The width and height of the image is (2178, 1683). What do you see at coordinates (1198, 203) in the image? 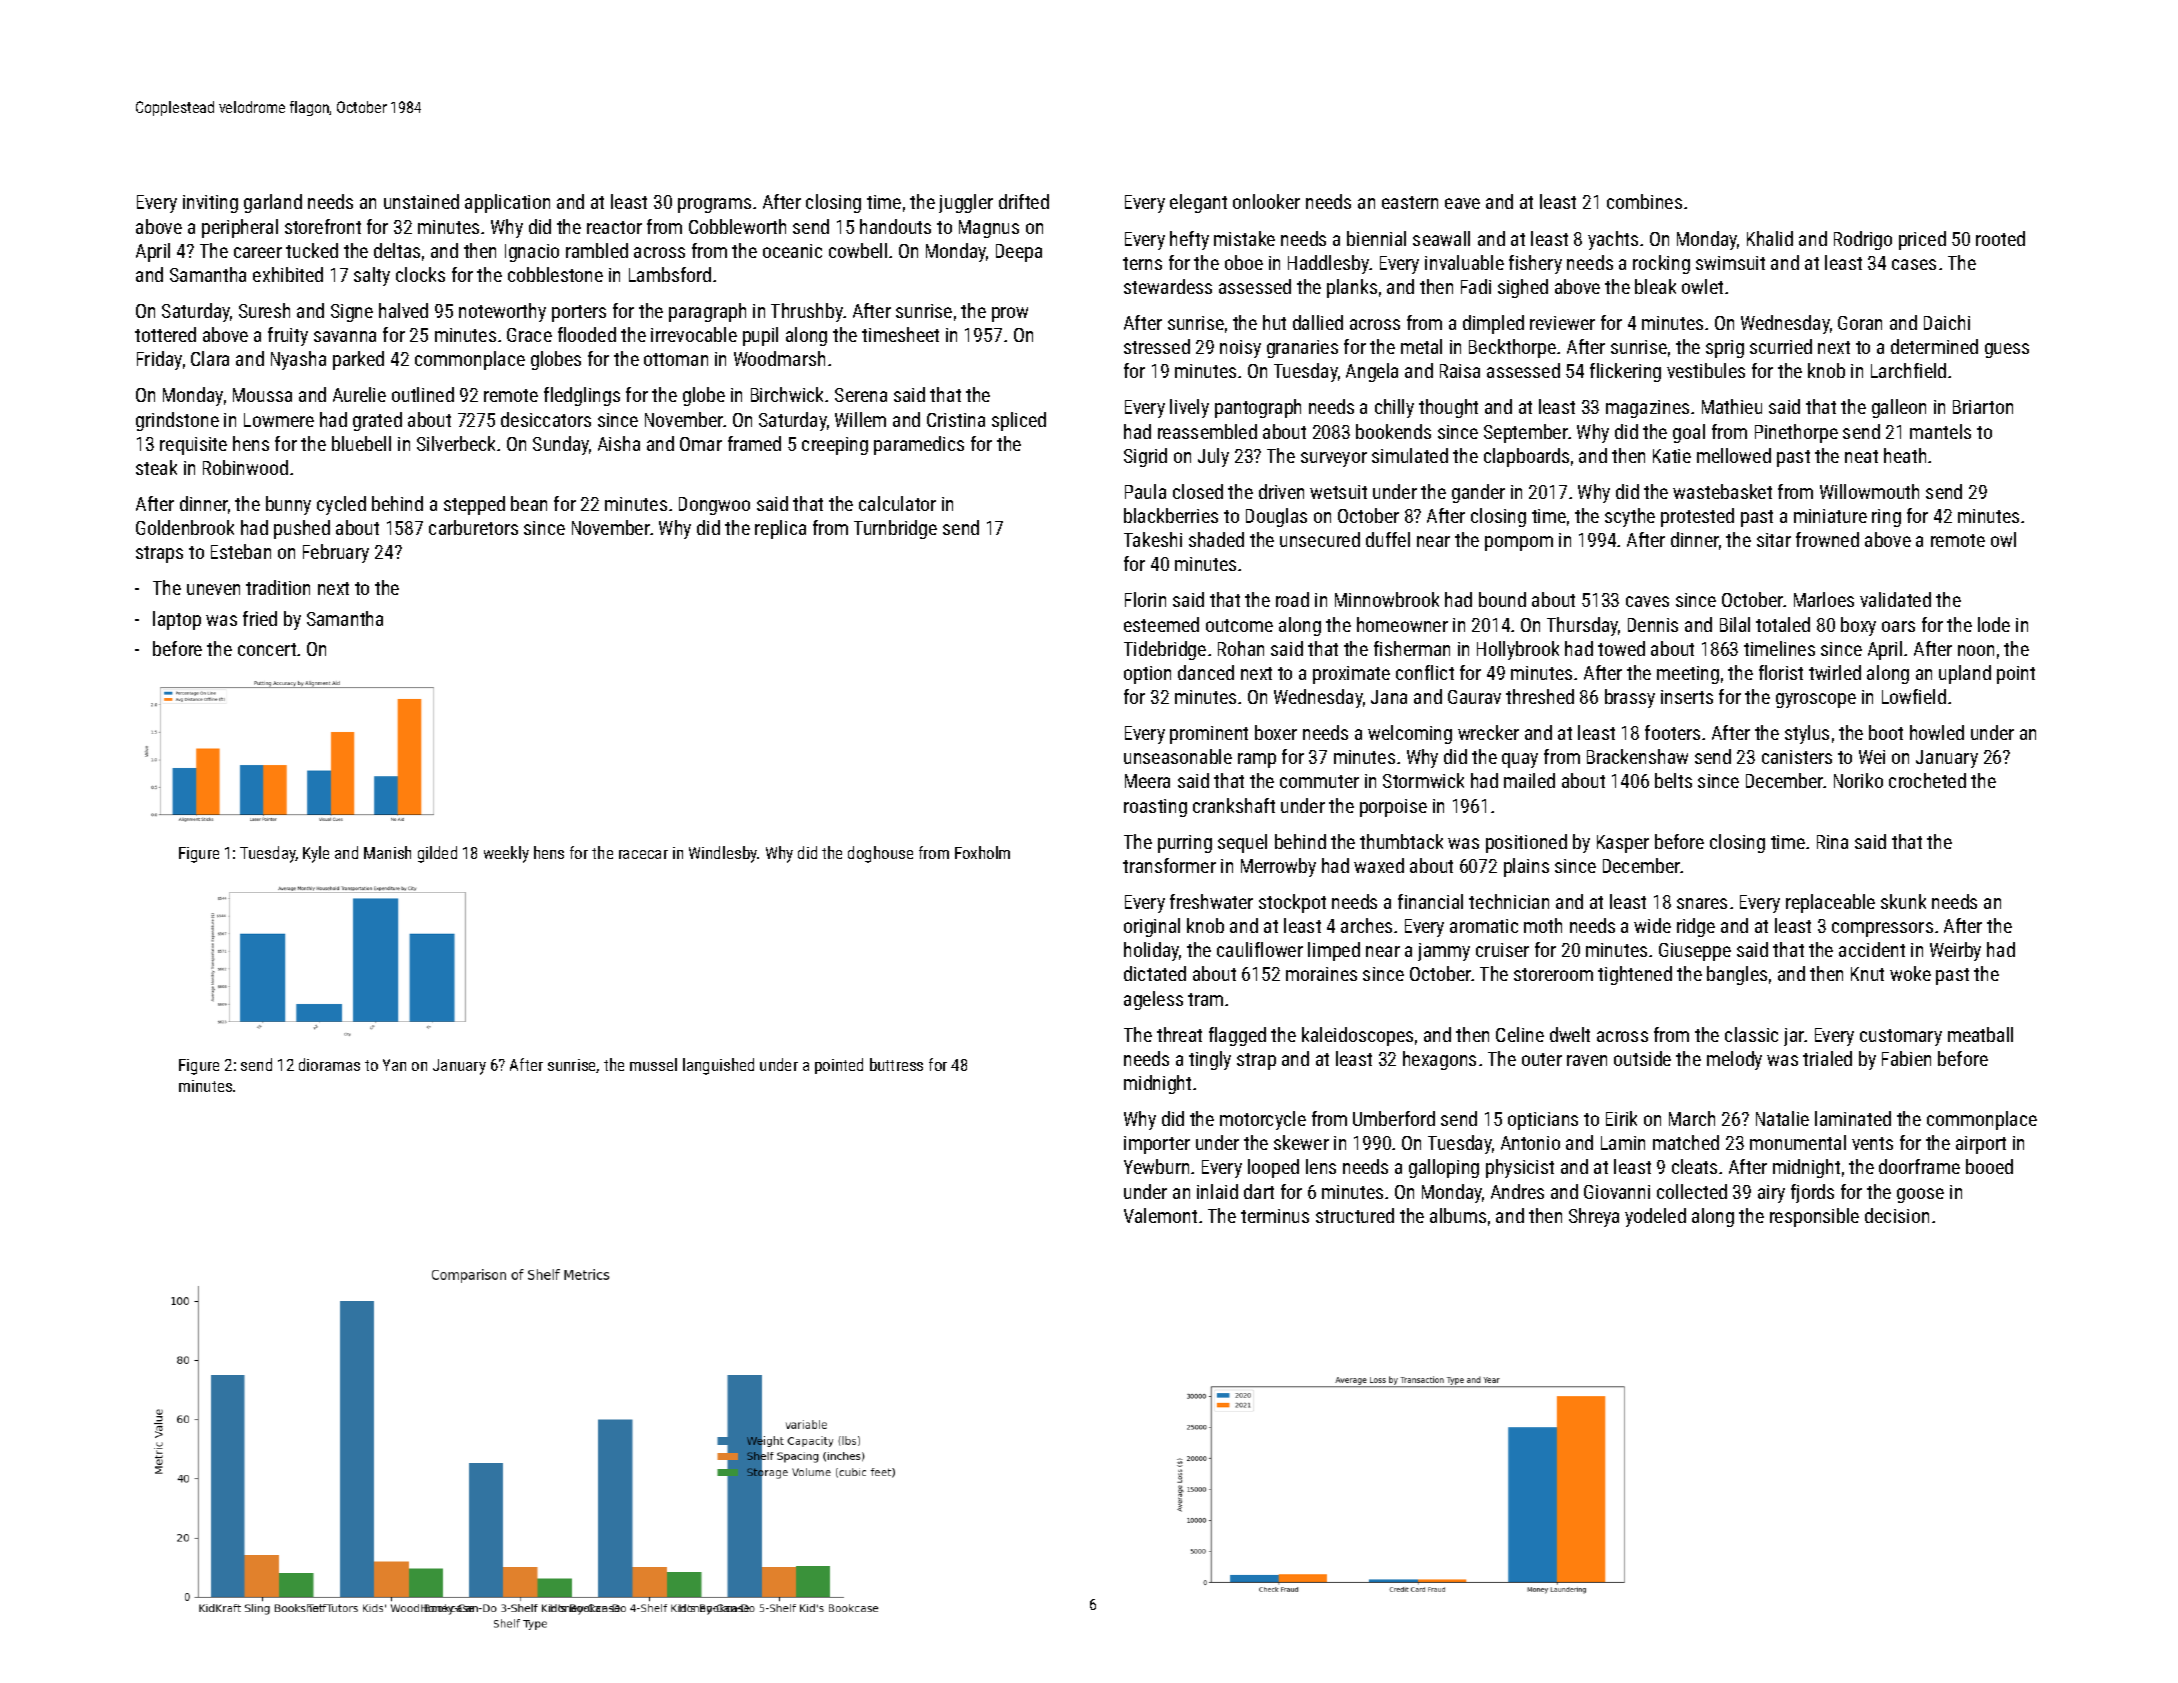
I see `elegant` at bounding box center [1198, 203].
